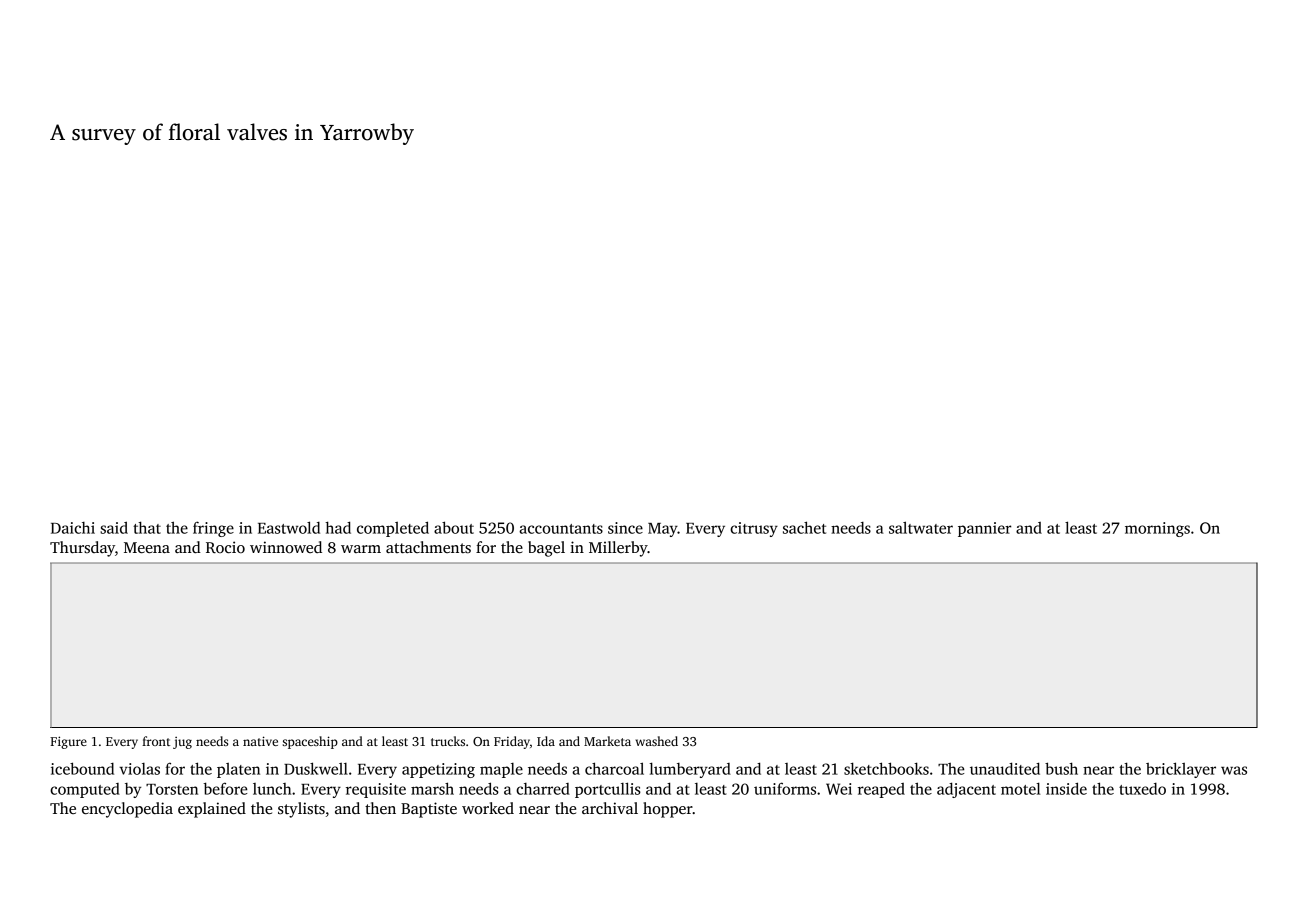 The width and height of the document is (1308, 924). What do you see at coordinates (984, 529) in the document?
I see `pannier` at bounding box center [984, 529].
